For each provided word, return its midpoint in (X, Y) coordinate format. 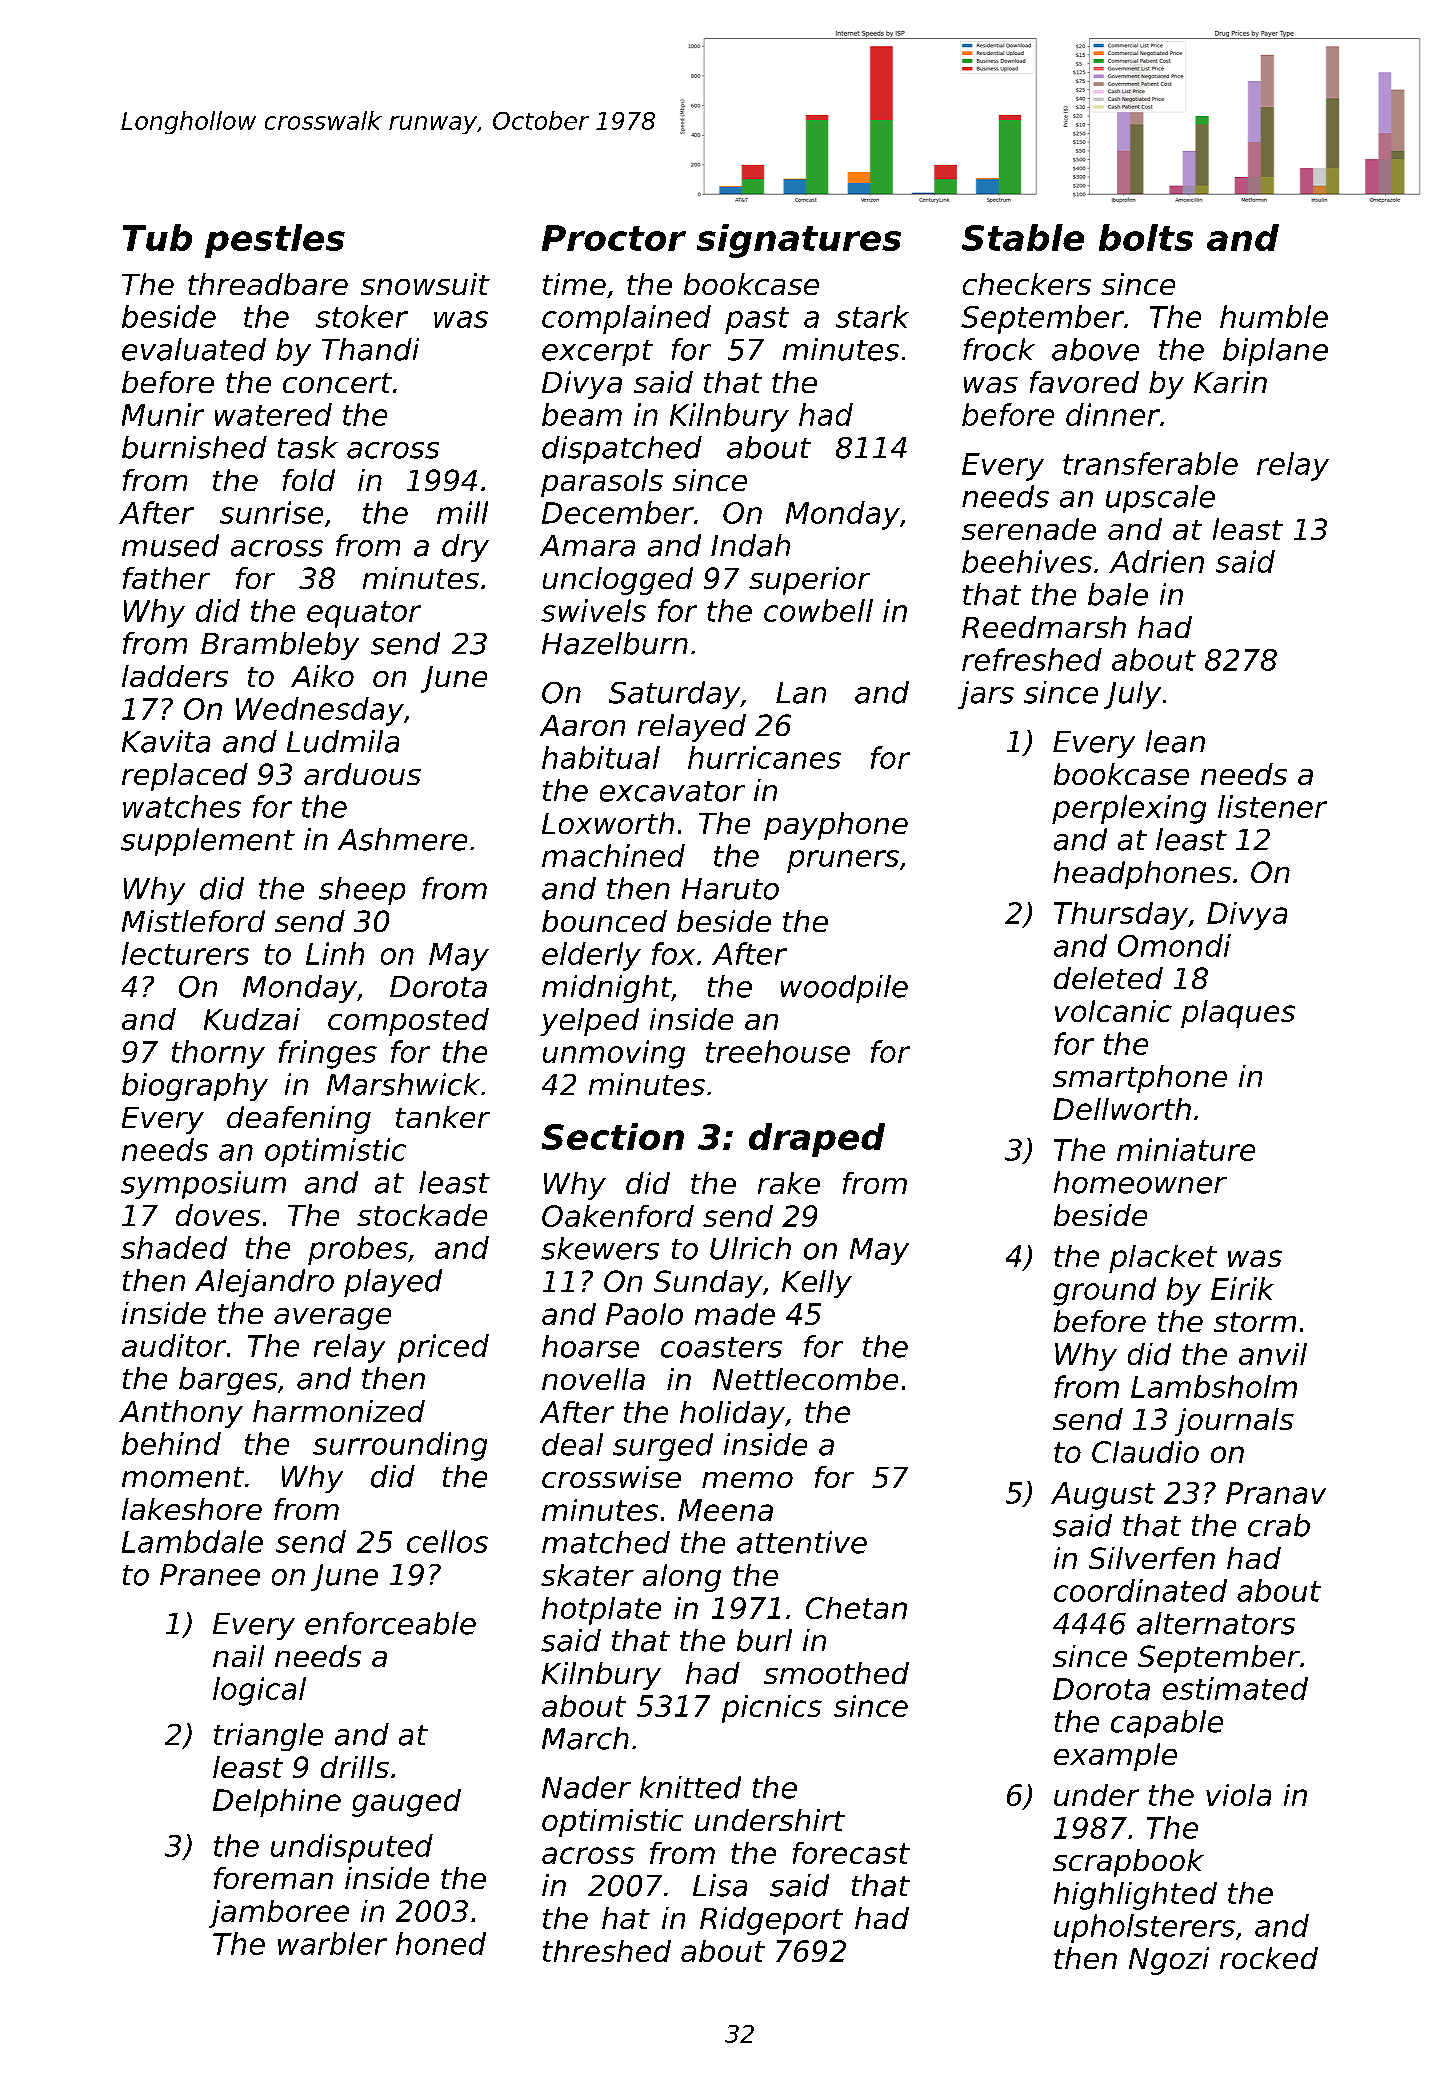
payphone (836, 826)
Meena (725, 1510)
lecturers (185, 953)
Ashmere (402, 839)
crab (1279, 1525)
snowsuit (425, 284)
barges (228, 1381)
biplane (1275, 352)
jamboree (279, 1914)
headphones (1142, 875)
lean (1175, 741)
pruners (843, 861)
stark (872, 316)
